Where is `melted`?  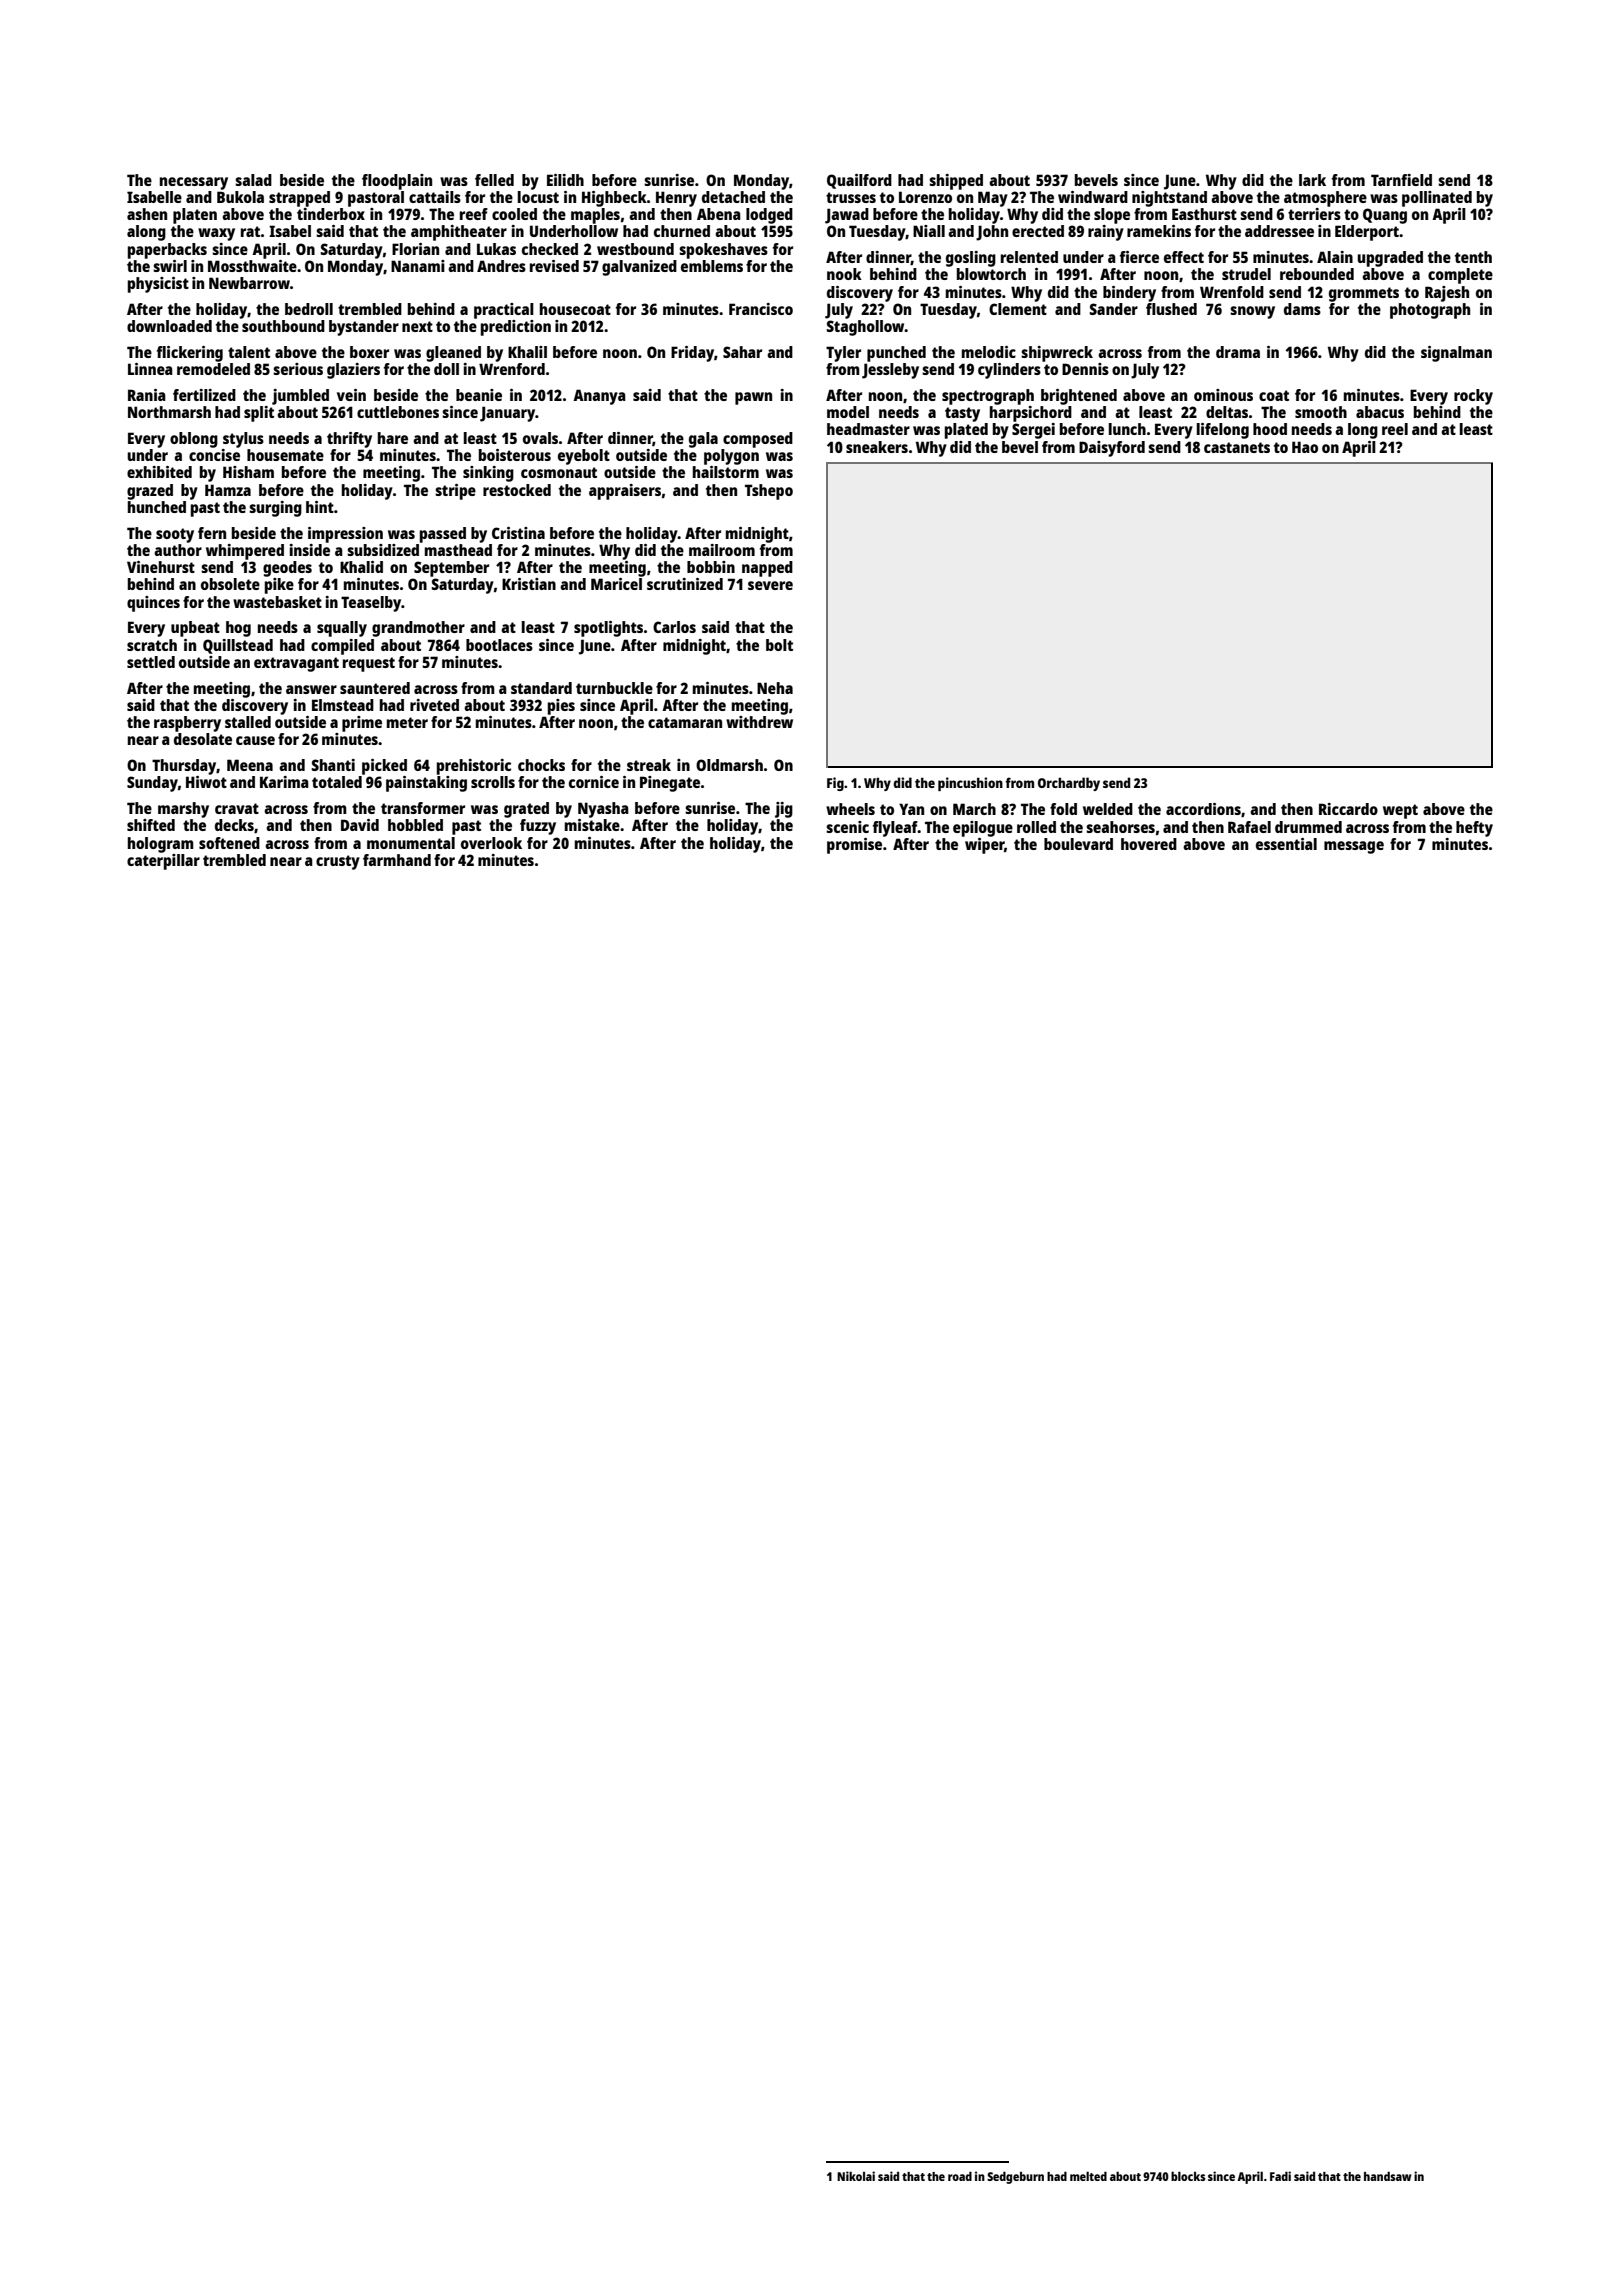
melted is located at coordinates (1088, 2176).
